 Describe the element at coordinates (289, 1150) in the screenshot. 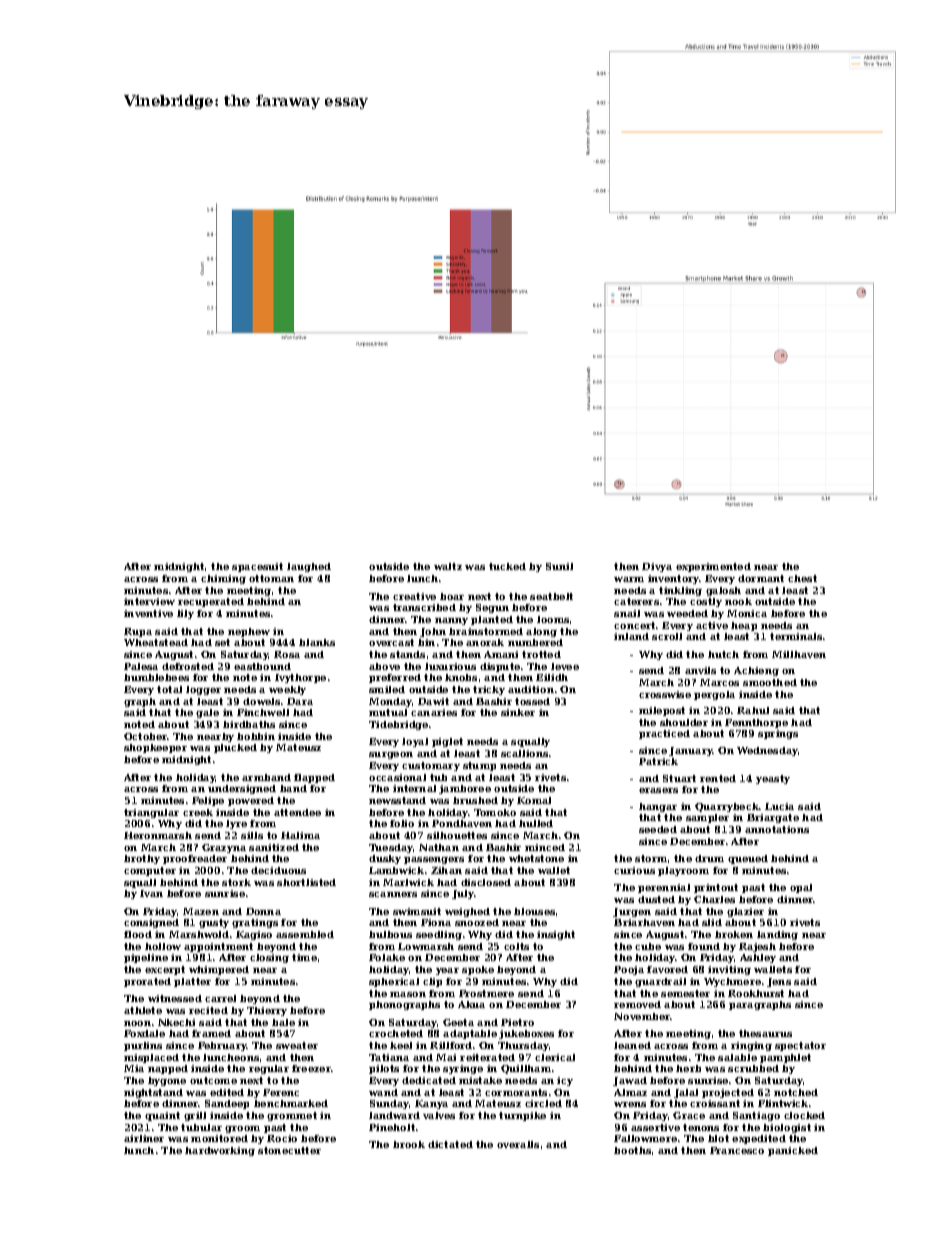

I see `stonecutter` at that location.
